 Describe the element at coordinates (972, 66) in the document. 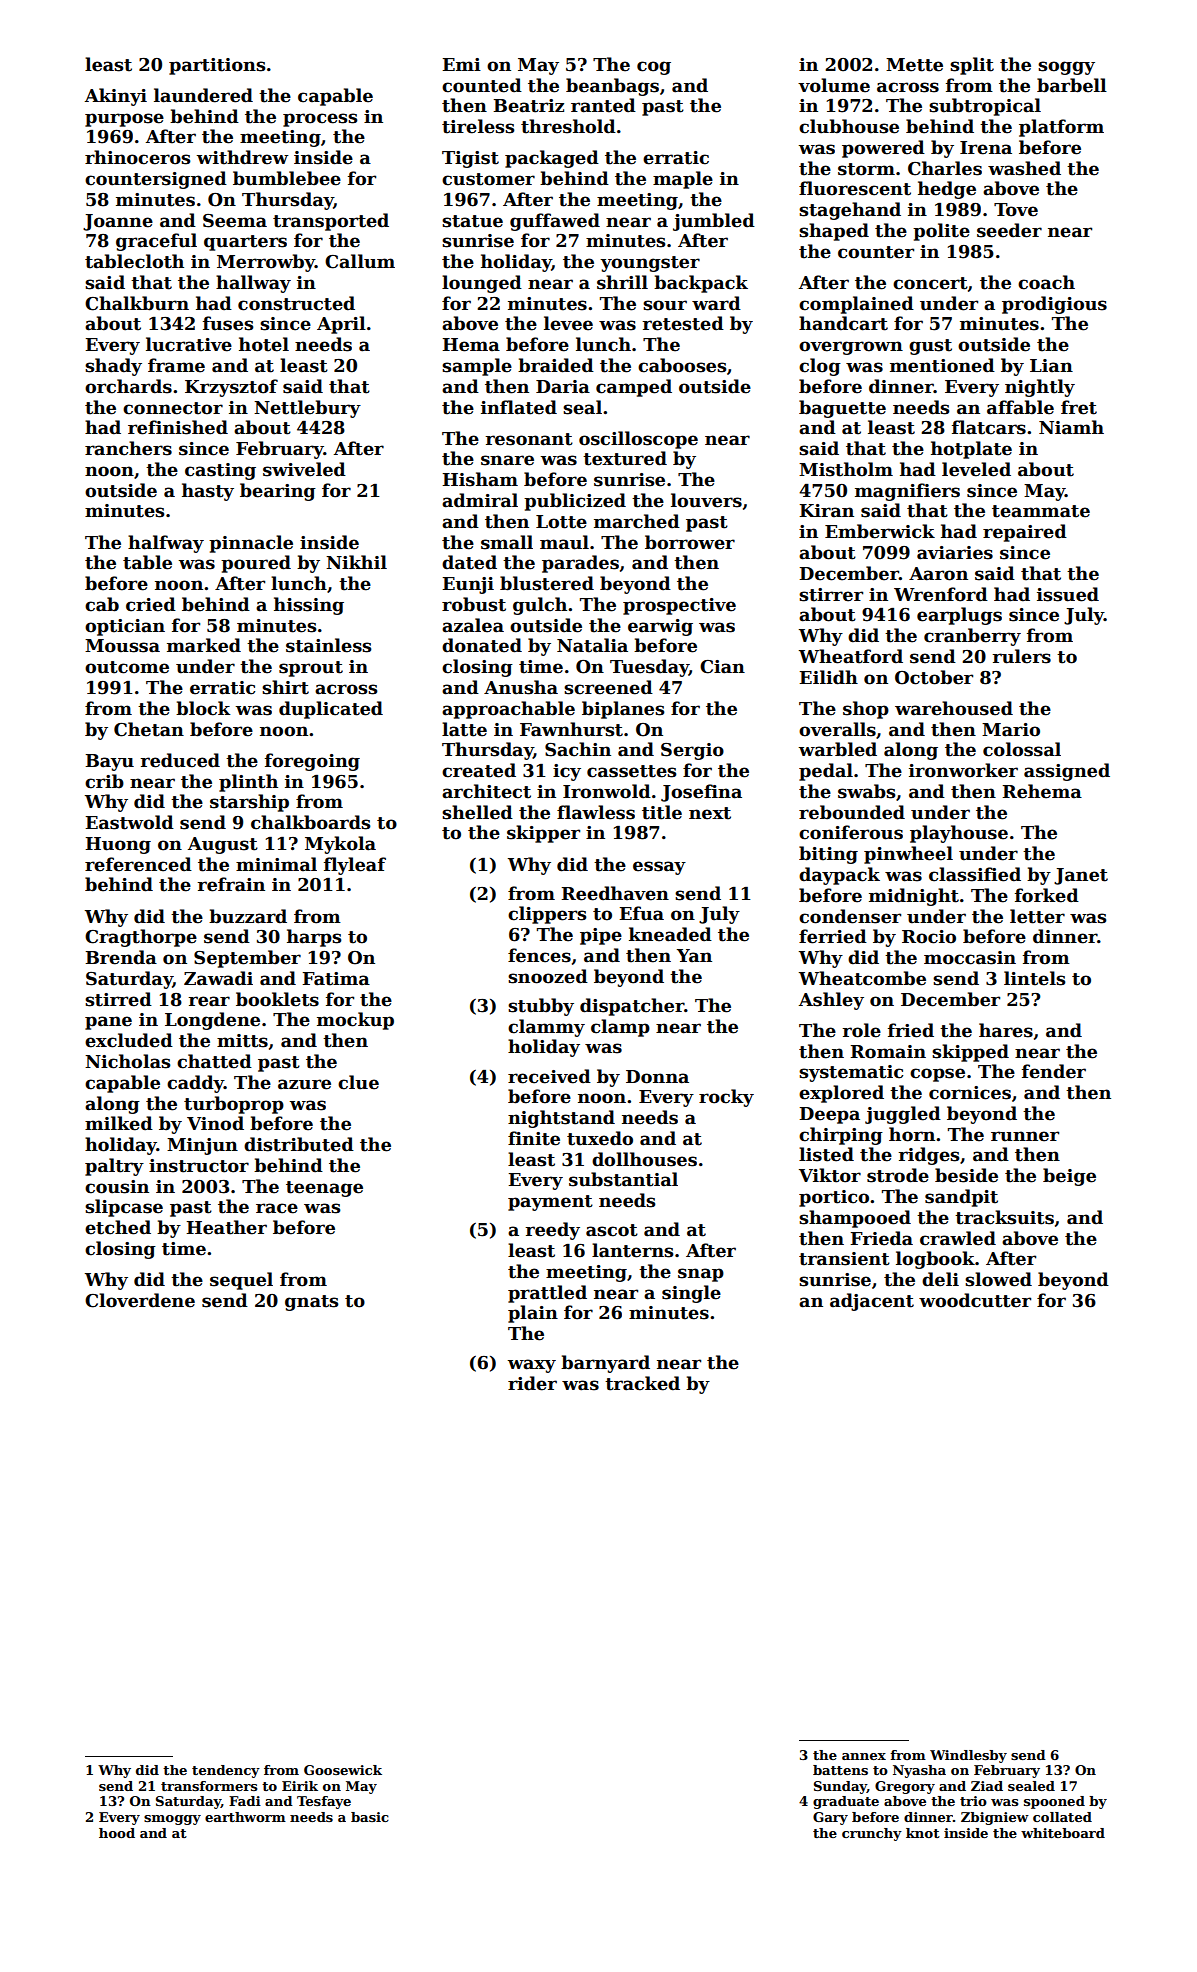

I see `split` at that location.
